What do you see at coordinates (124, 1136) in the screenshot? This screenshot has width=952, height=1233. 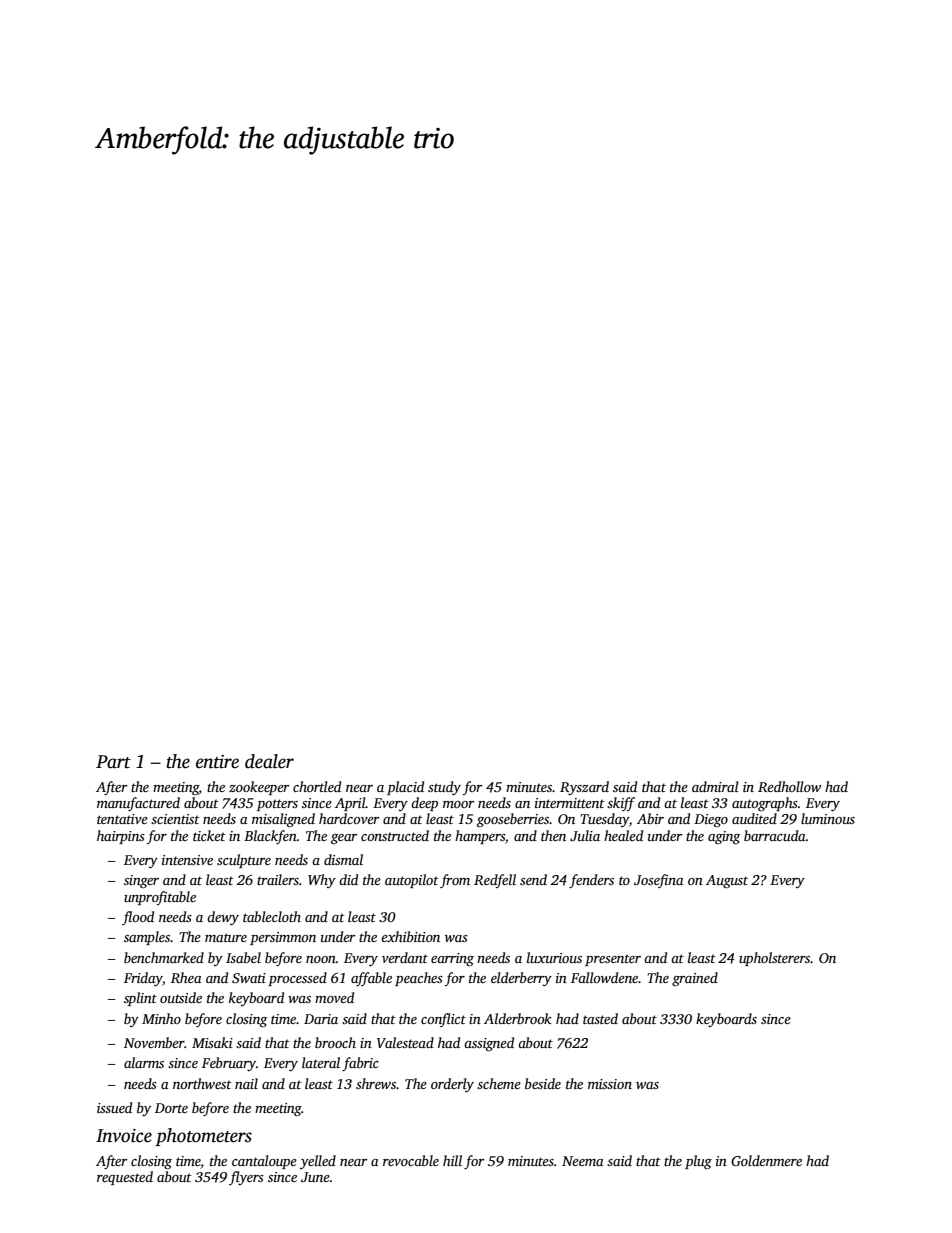 I see `Invoice` at bounding box center [124, 1136].
